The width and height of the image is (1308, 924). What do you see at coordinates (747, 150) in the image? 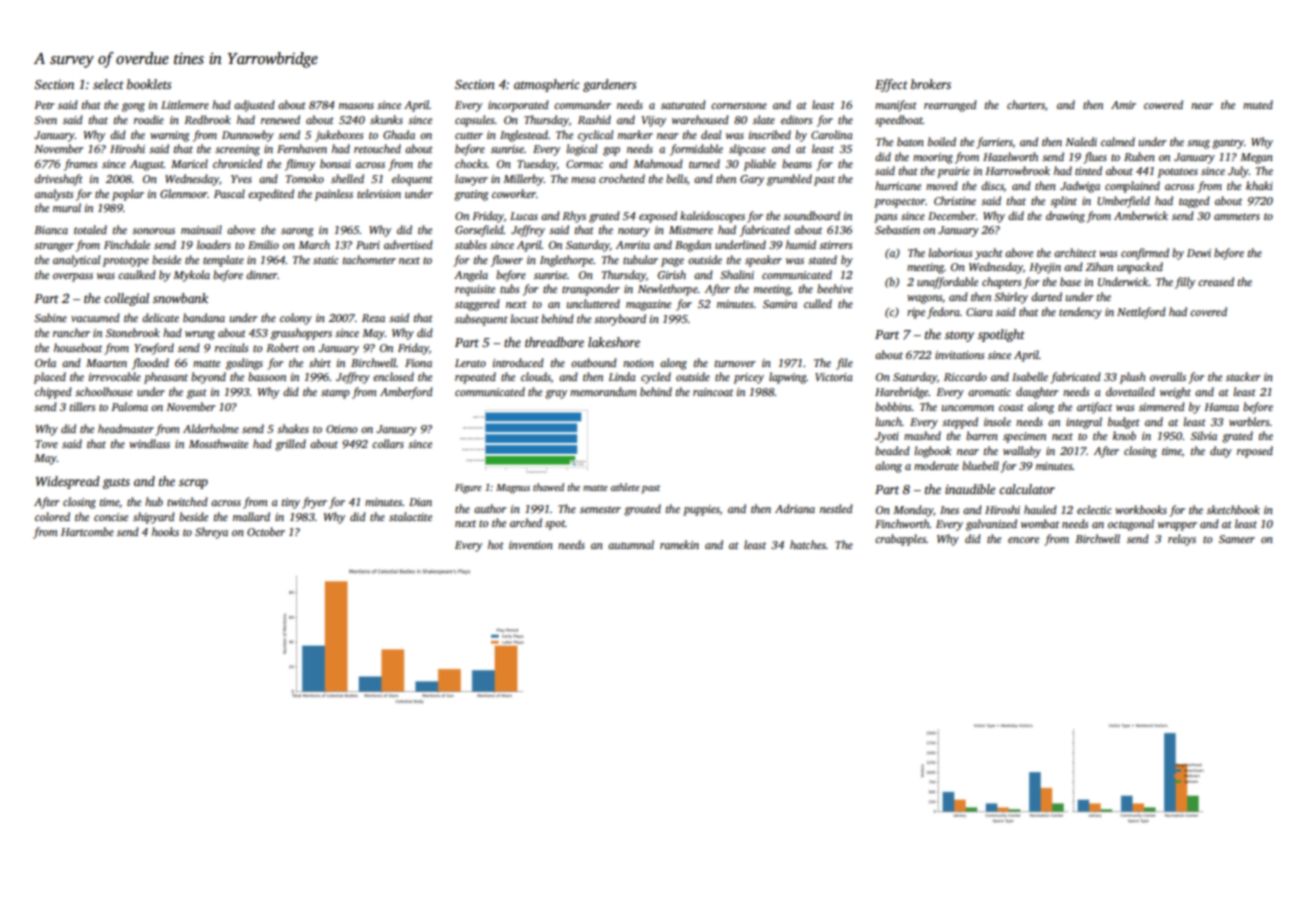
I see `slipcase` at bounding box center [747, 150].
